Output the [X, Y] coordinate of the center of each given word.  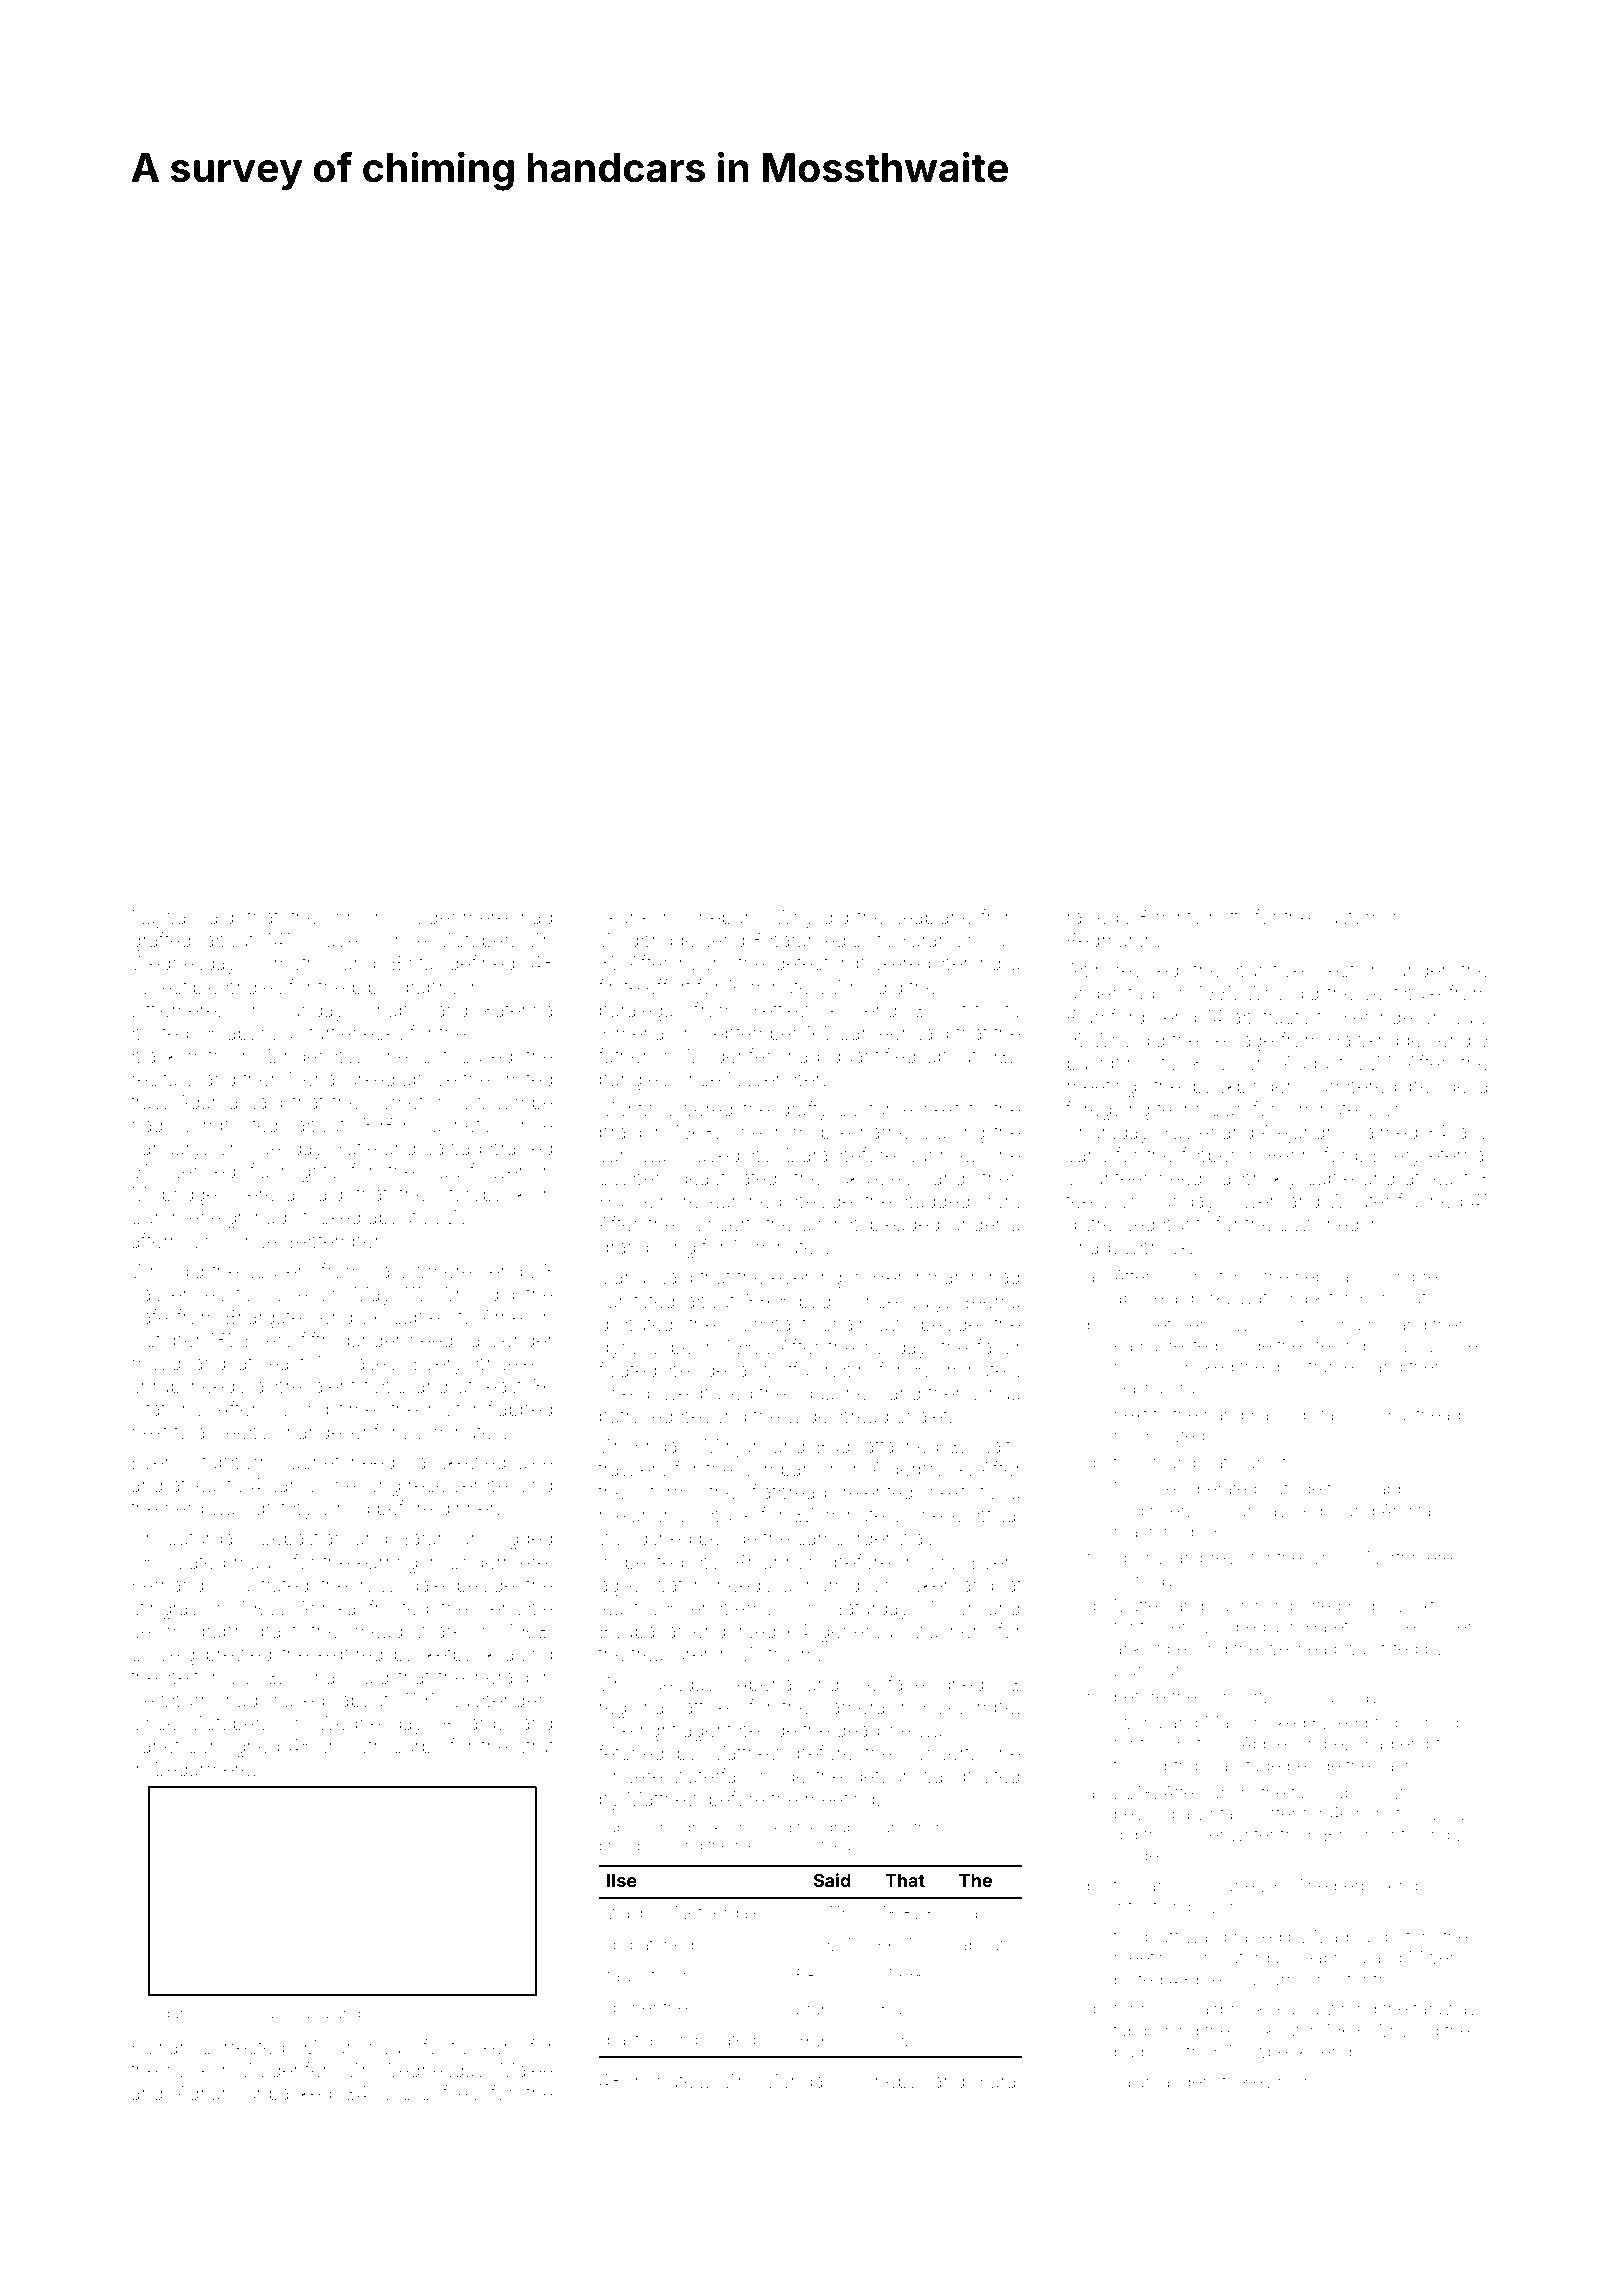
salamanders [1165, 2081]
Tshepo [886, 2082]
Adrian [204, 2092]
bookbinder [1243, 1086]
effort [669, 986]
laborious [263, 1033]
